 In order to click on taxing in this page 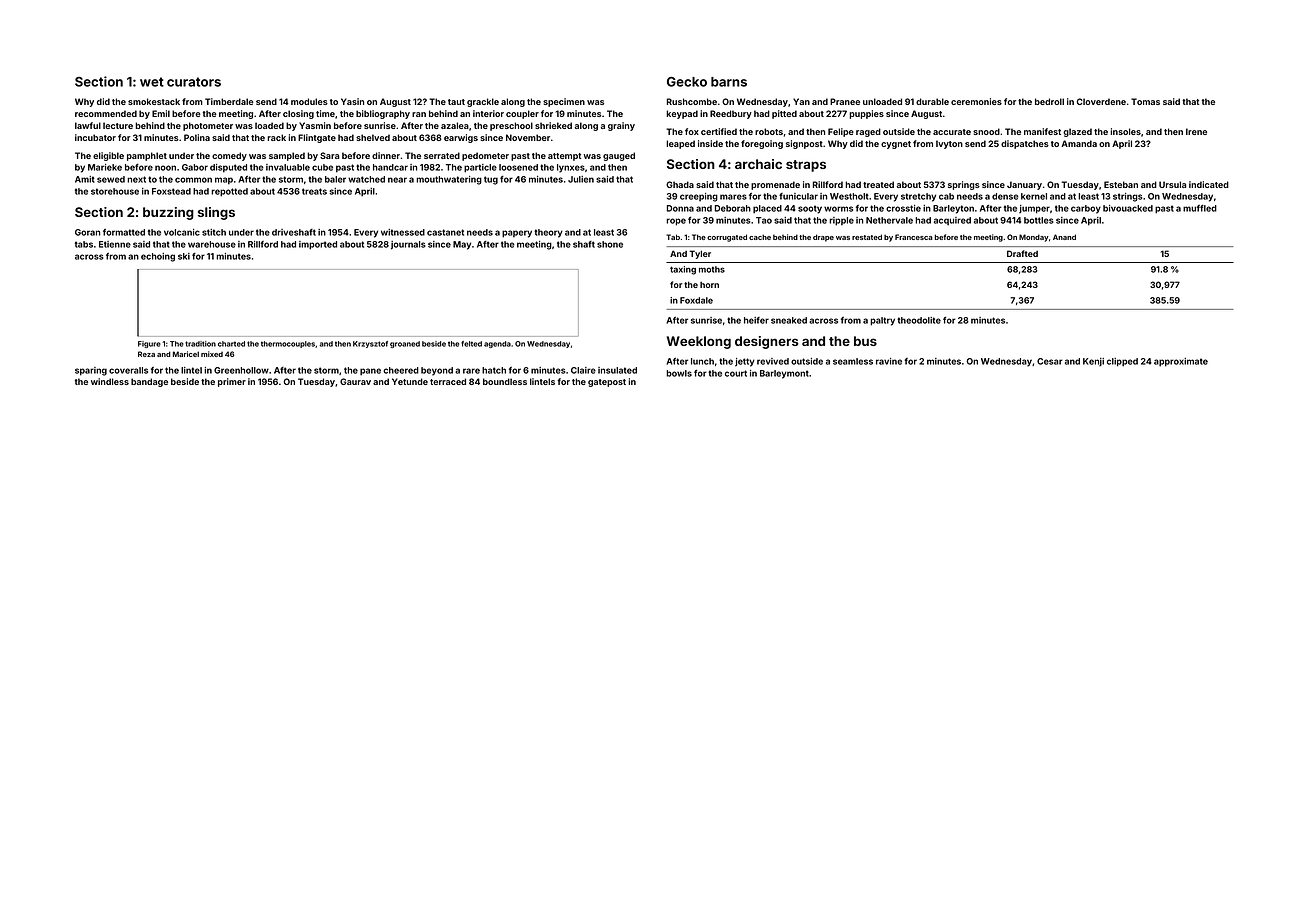, I will do `click(683, 270)`.
